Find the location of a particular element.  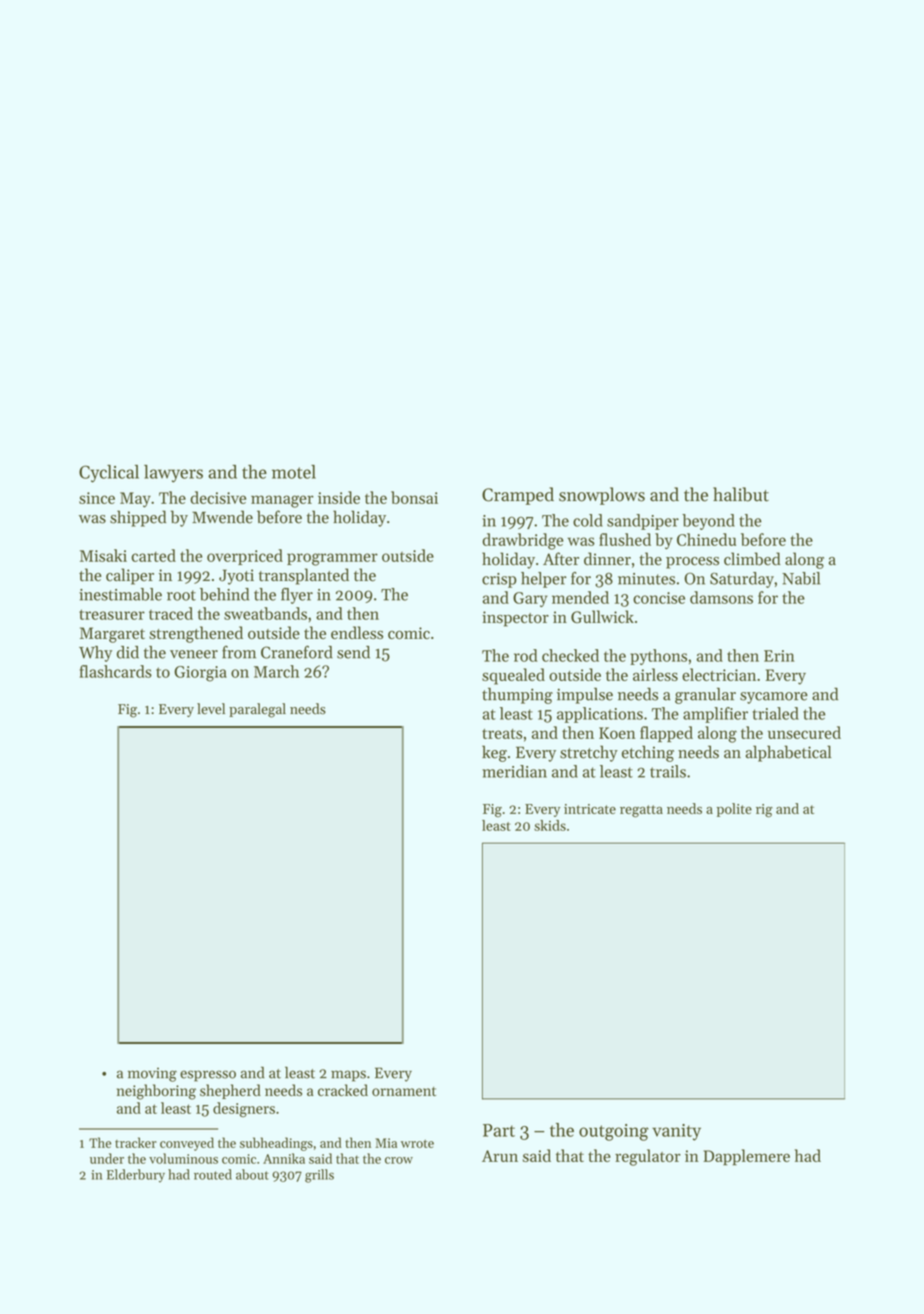

Dapplemere is located at coordinates (746, 1157).
